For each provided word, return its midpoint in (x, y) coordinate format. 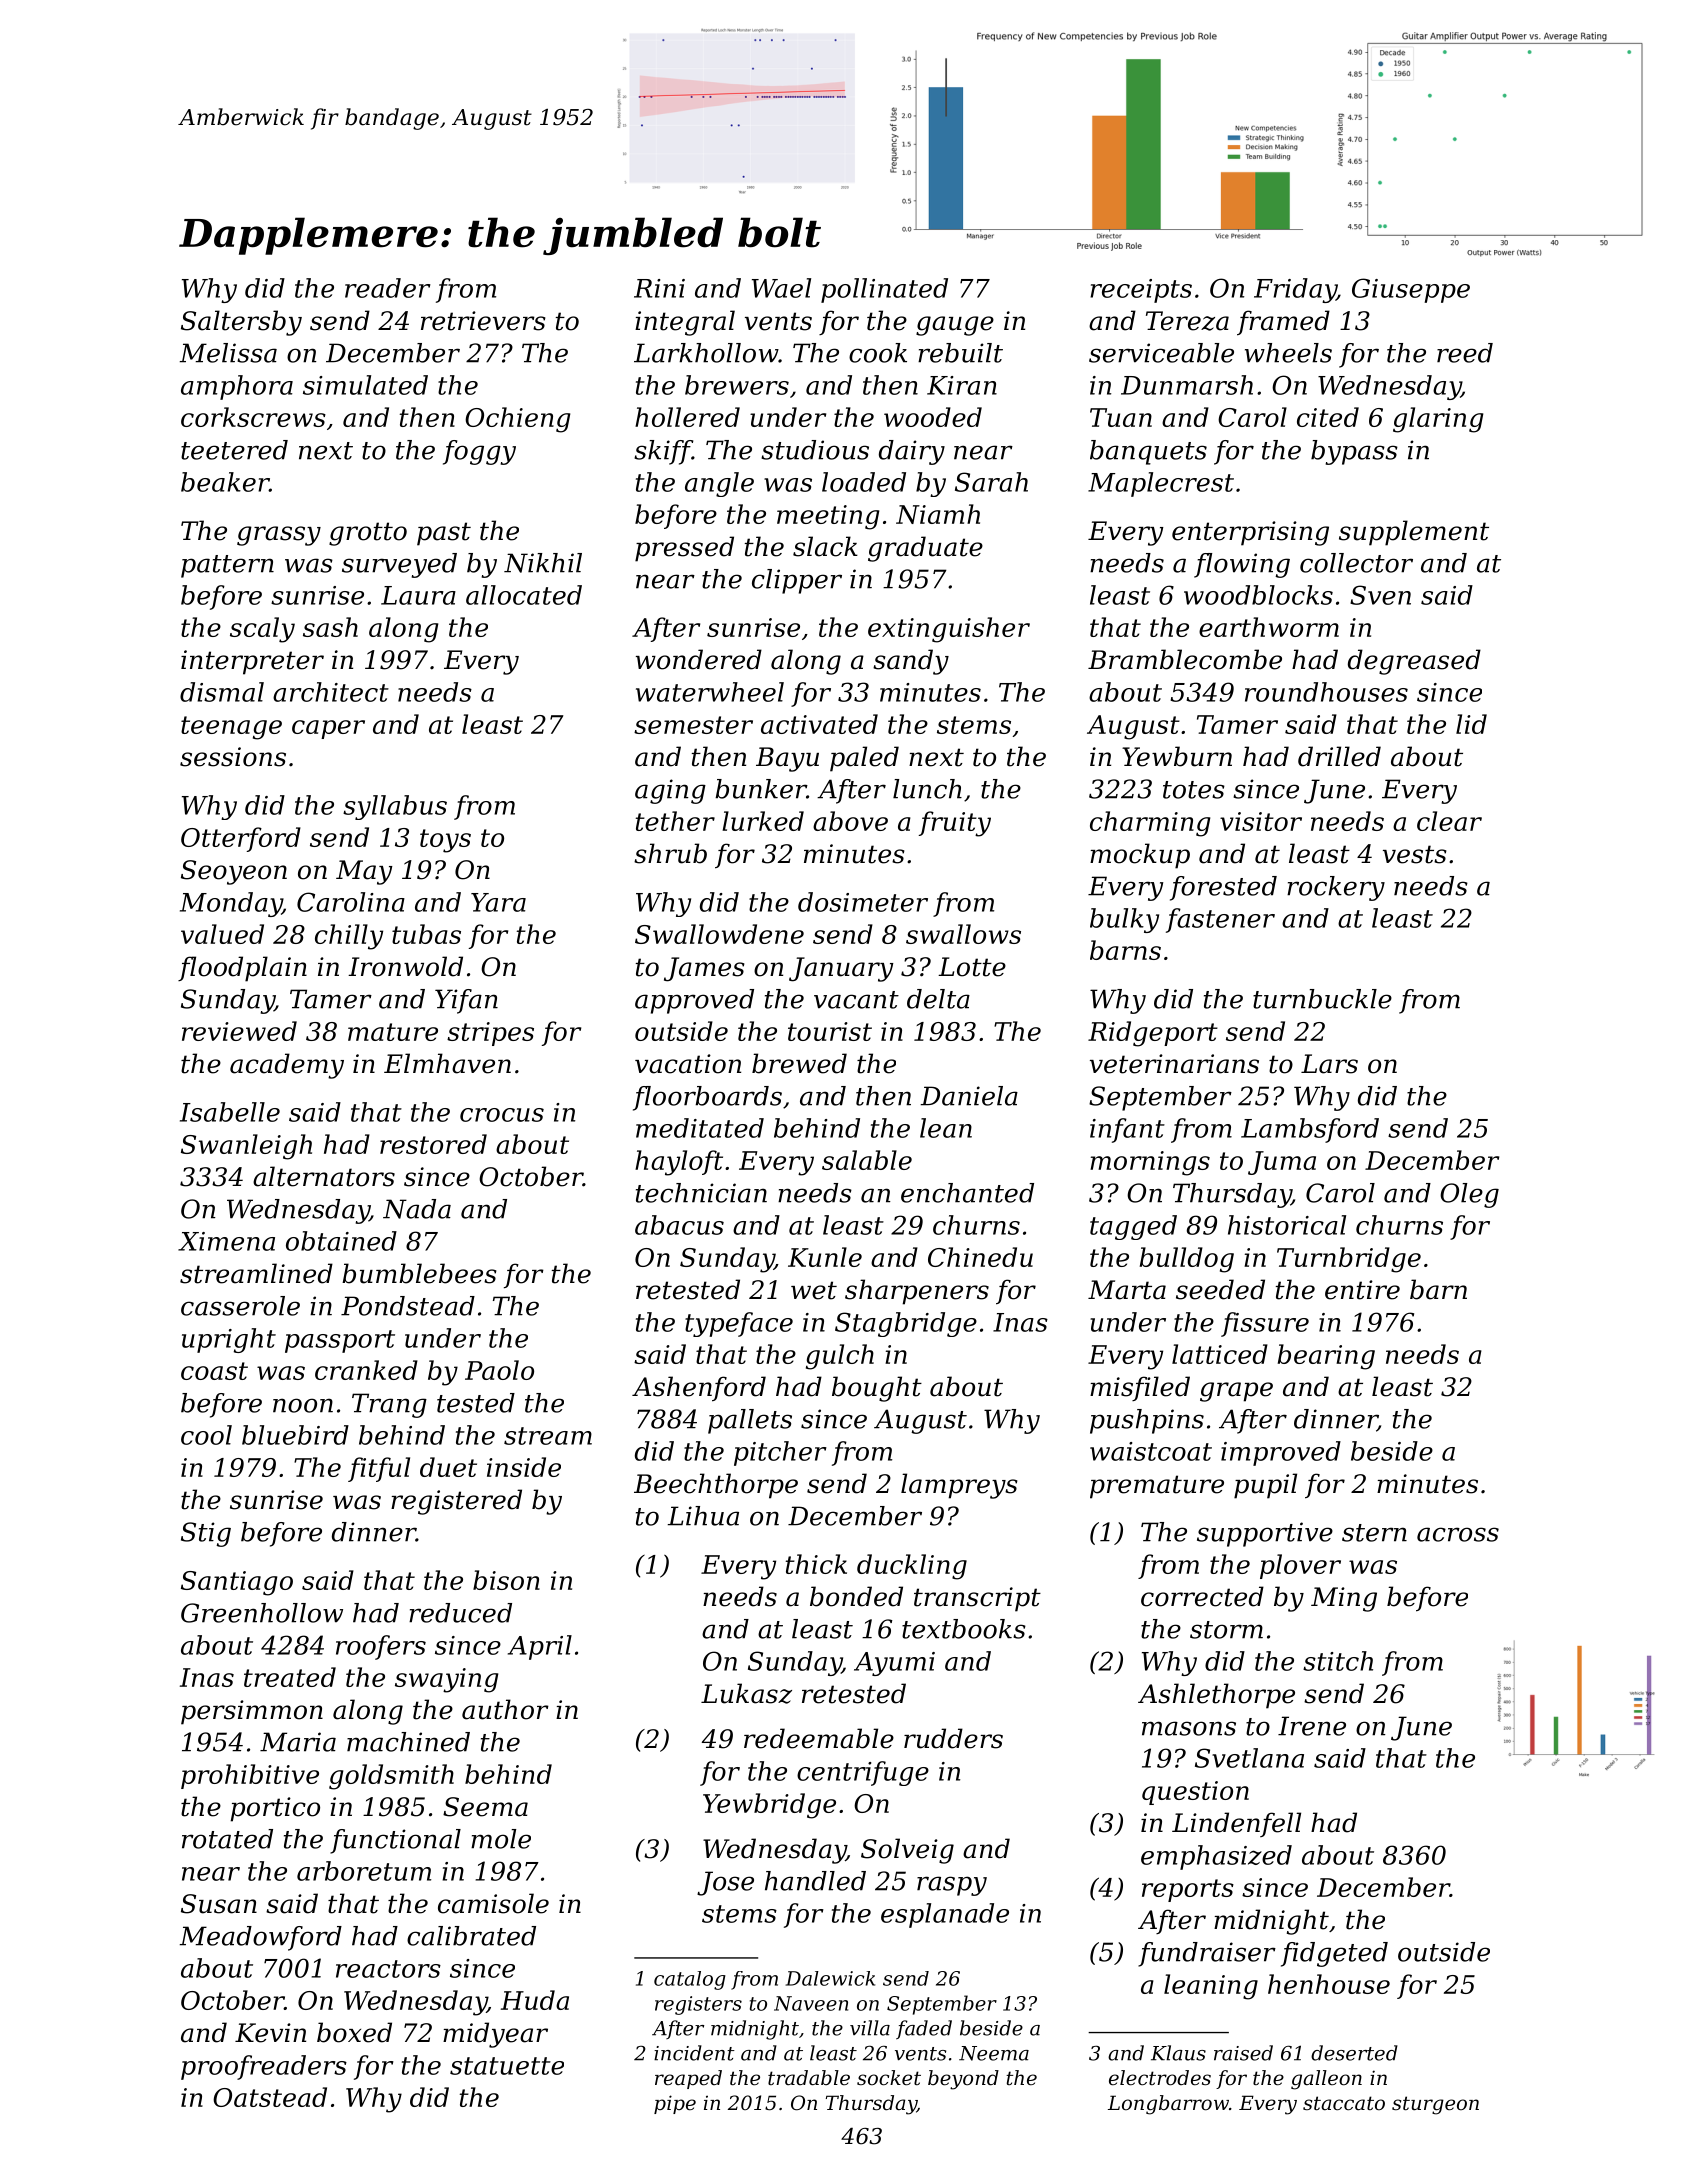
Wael (781, 288)
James (704, 969)
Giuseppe (1411, 290)
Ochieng (518, 420)
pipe (675, 2104)
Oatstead (270, 2097)
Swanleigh (246, 1147)
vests (1414, 854)
